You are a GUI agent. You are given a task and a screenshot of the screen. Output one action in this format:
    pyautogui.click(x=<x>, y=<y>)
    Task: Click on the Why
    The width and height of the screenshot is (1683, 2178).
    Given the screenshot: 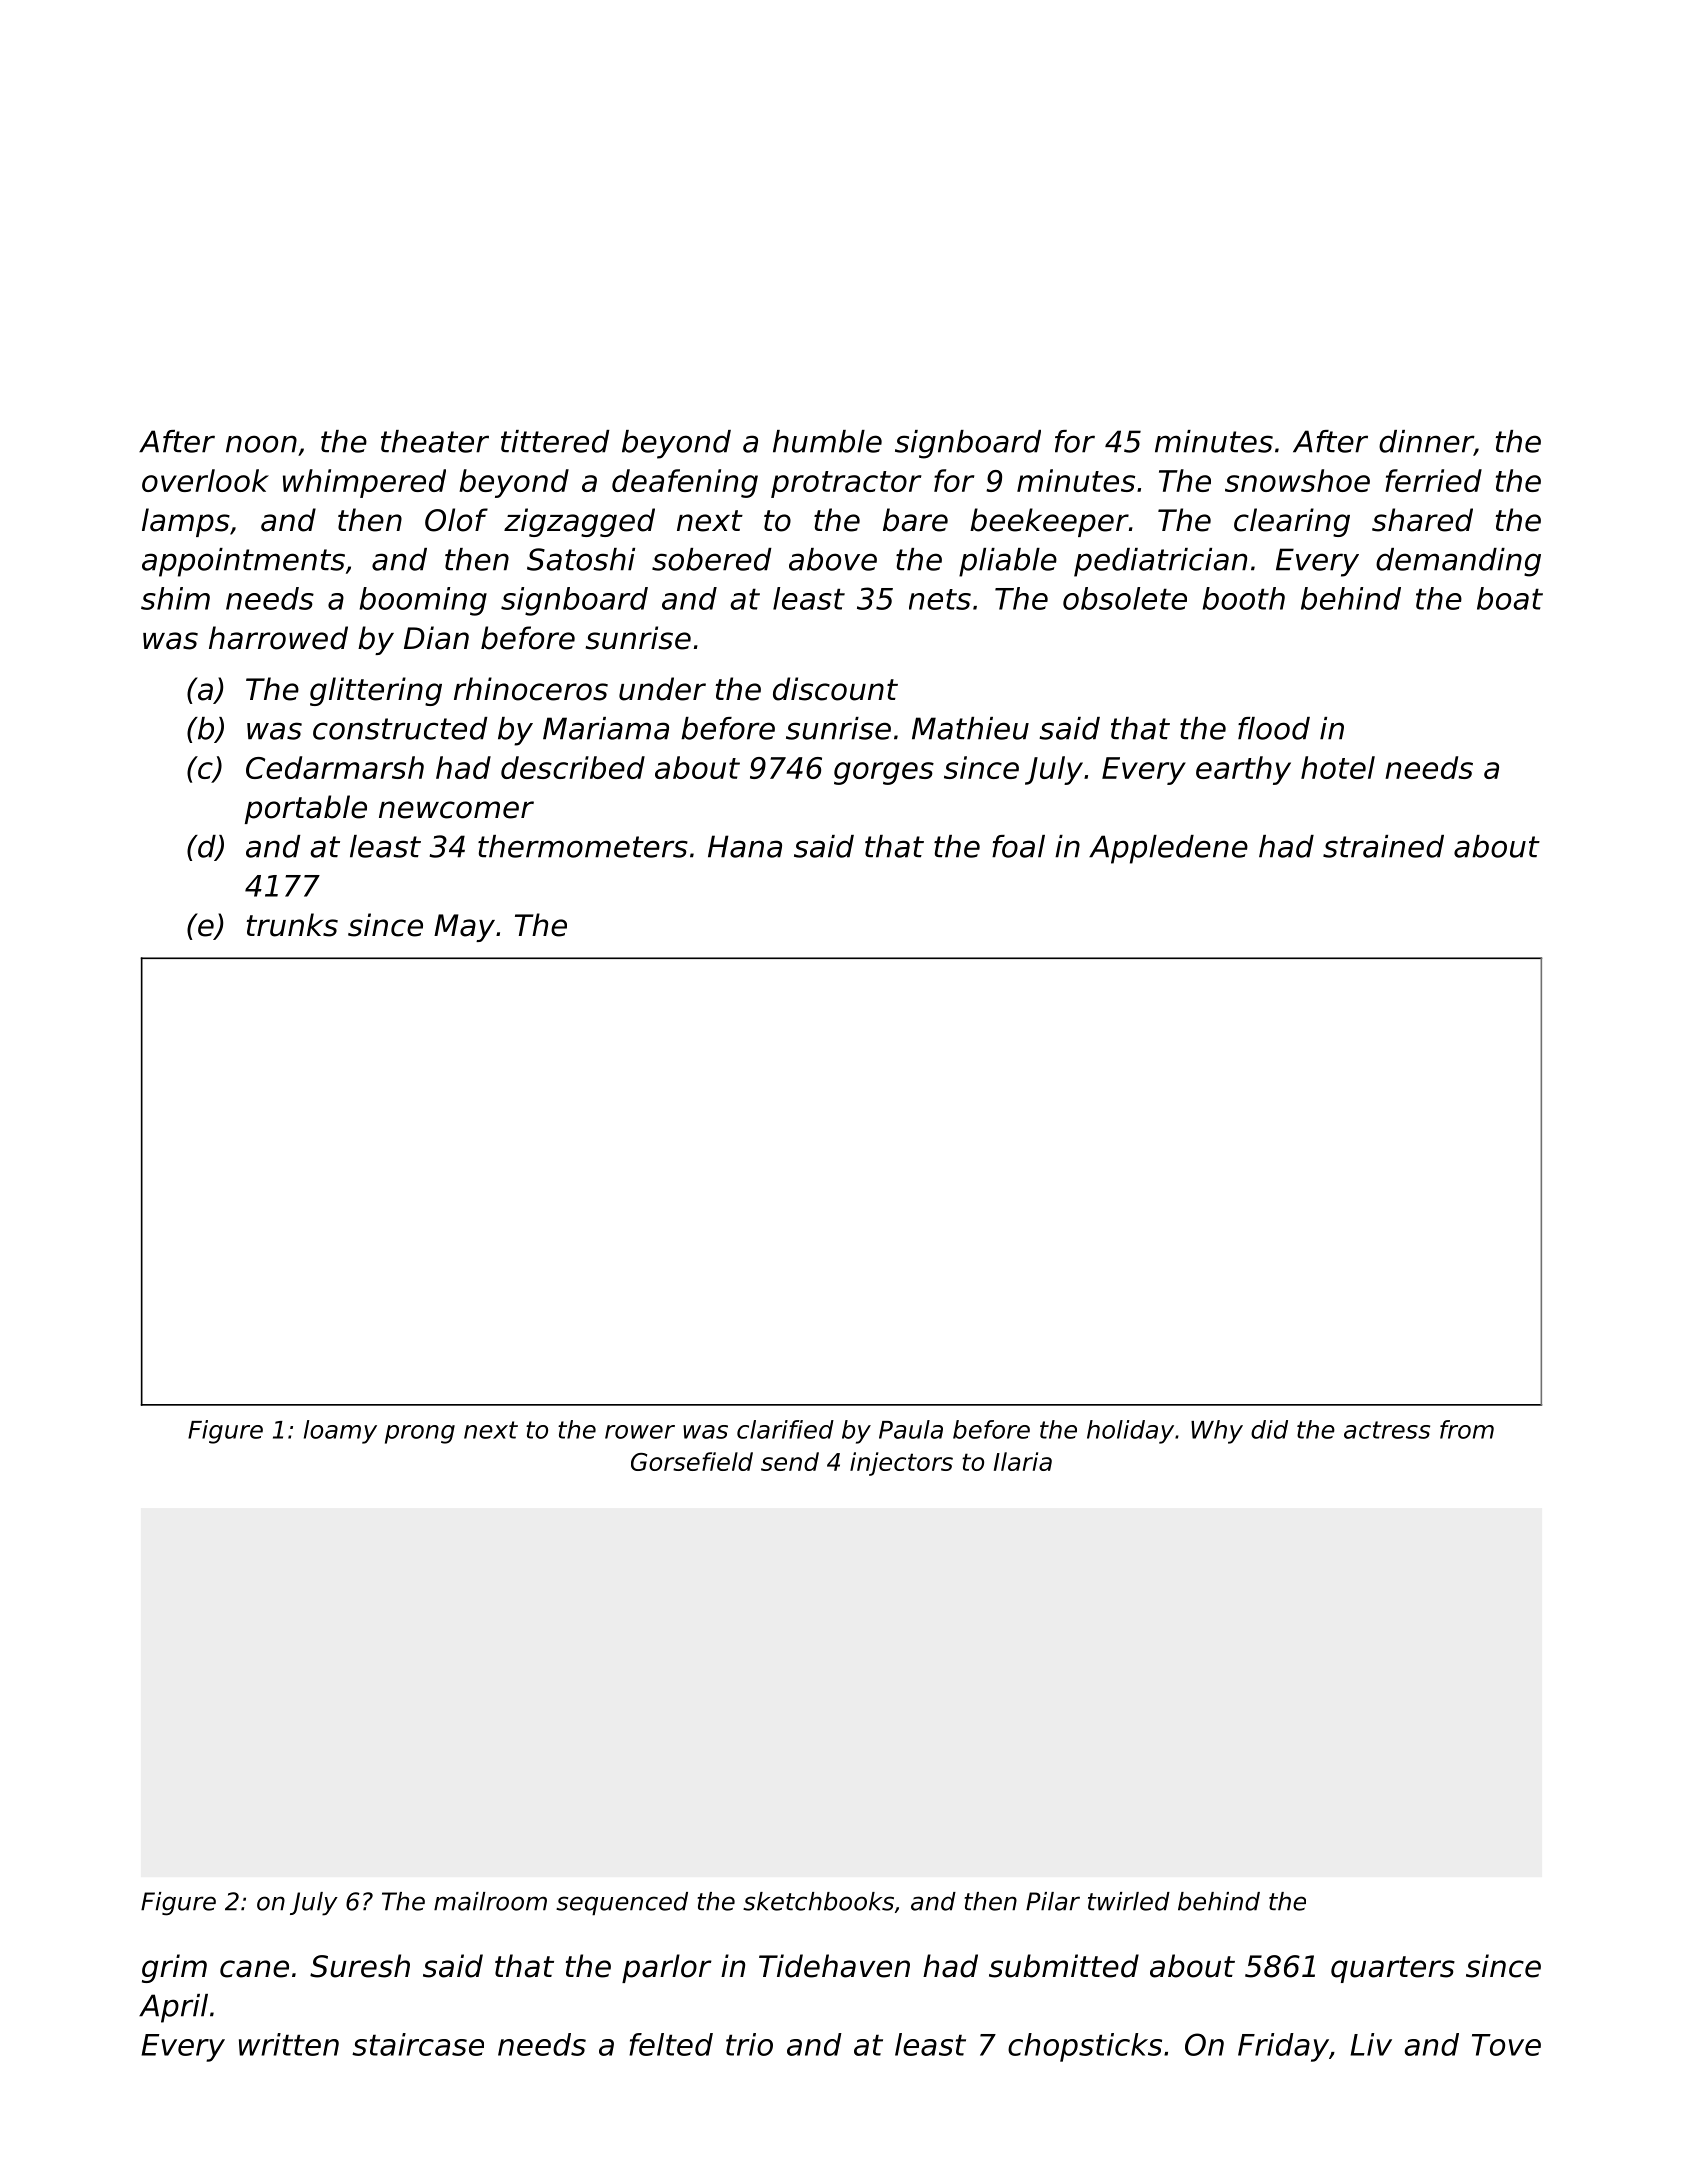 What is the action you would take?
    pyautogui.click(x=1217, y=1432)
